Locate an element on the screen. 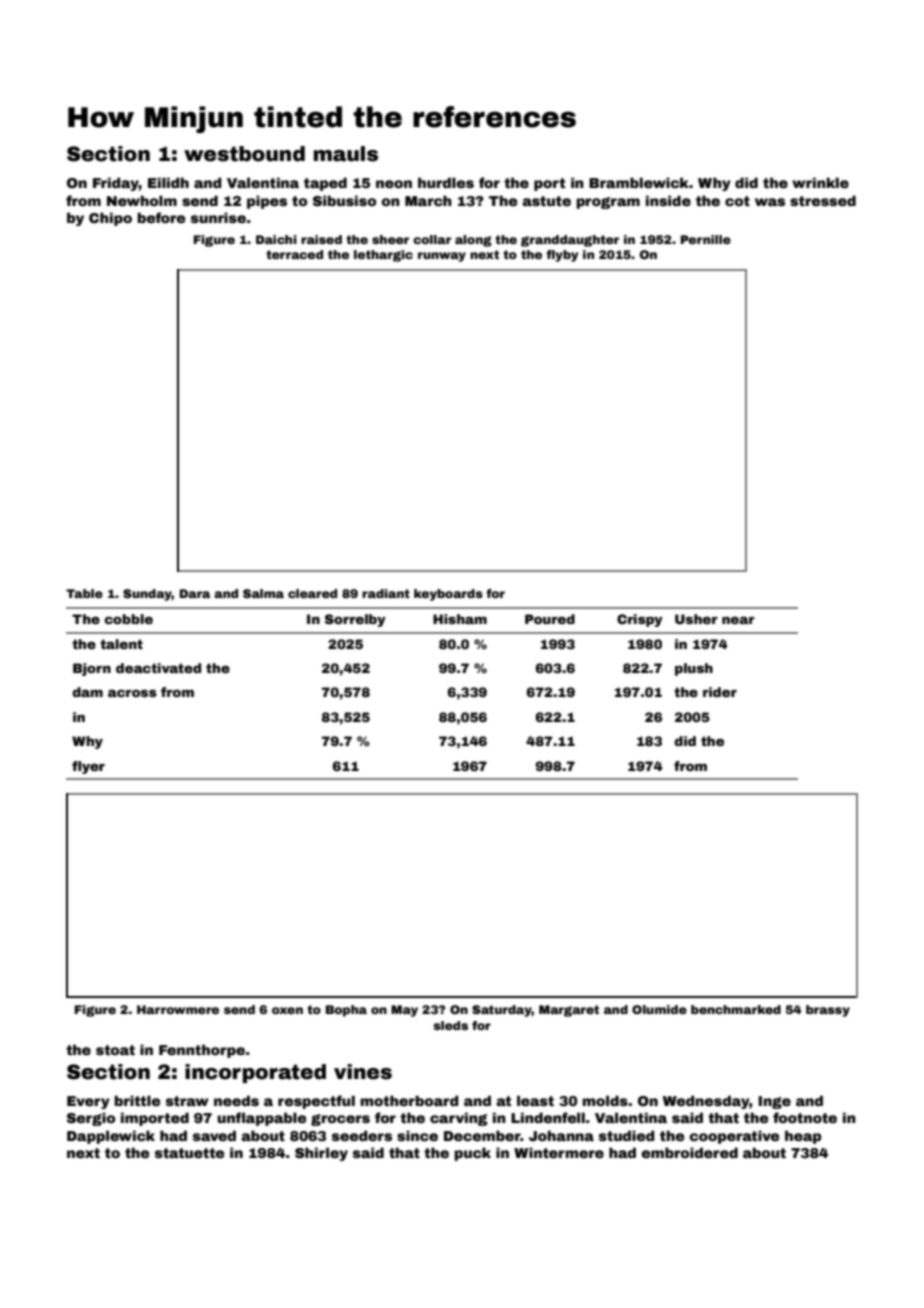 The width and height of the screenshot is (924, 1308). stressed is located at coordinates (823, 200).
